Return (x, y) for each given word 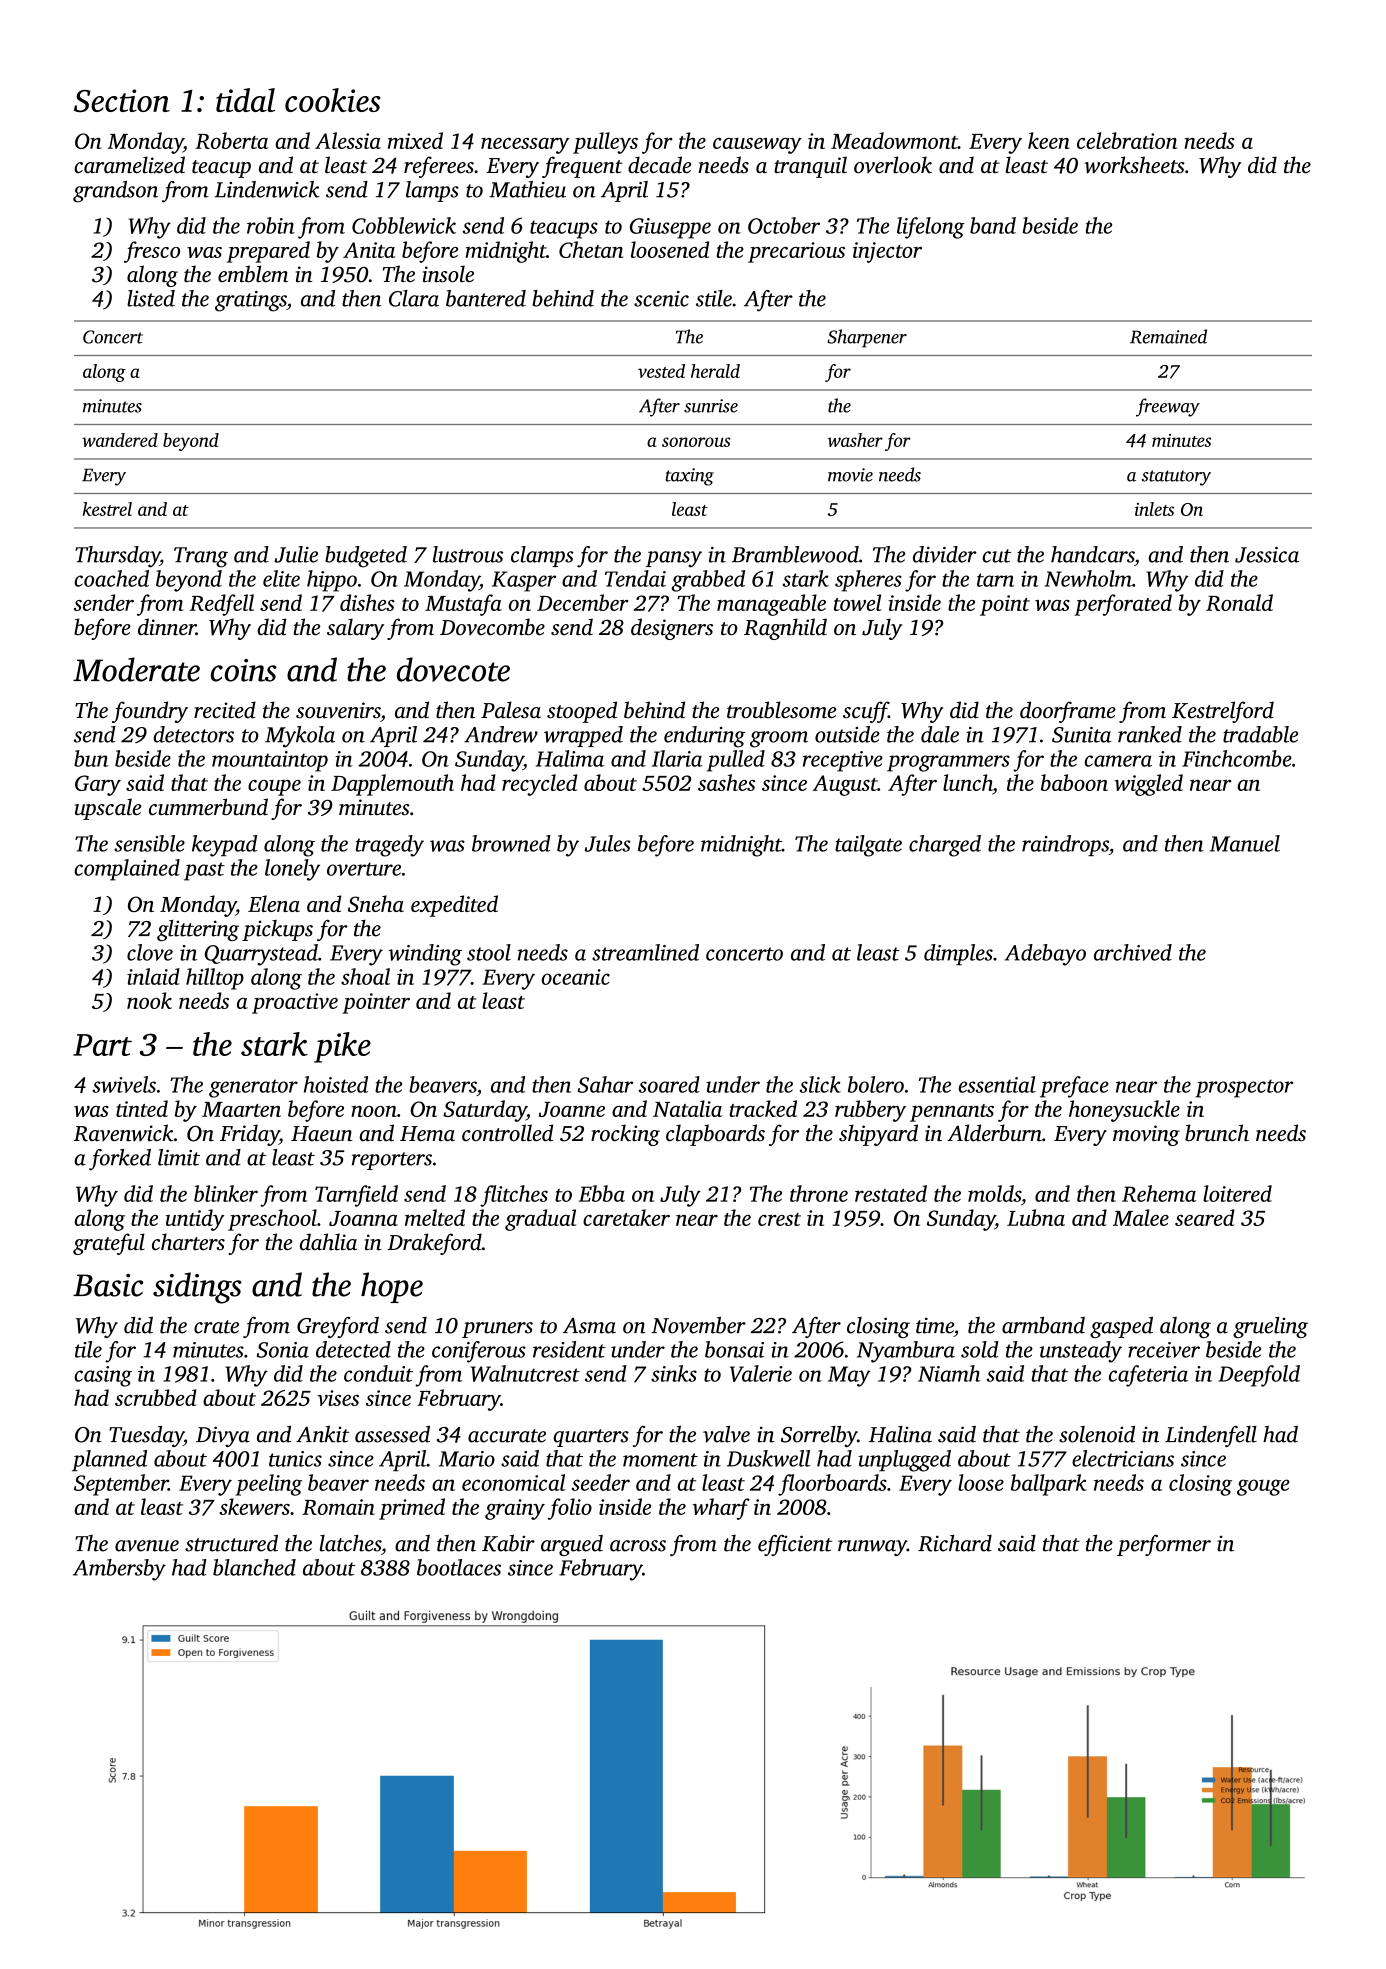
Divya (223, 1436)
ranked (1150, 734)
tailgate (868, 846)
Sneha (376, 903)
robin (271, 225)
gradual (540, 1220)
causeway (757, 146)
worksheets (1135, 165)
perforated (1123, 605)
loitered (1237, 1193)
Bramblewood (795, 554)
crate (216, 1327)
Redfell (222, 605)
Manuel (1245, 843)
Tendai (635, 578)
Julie (296, 554)
